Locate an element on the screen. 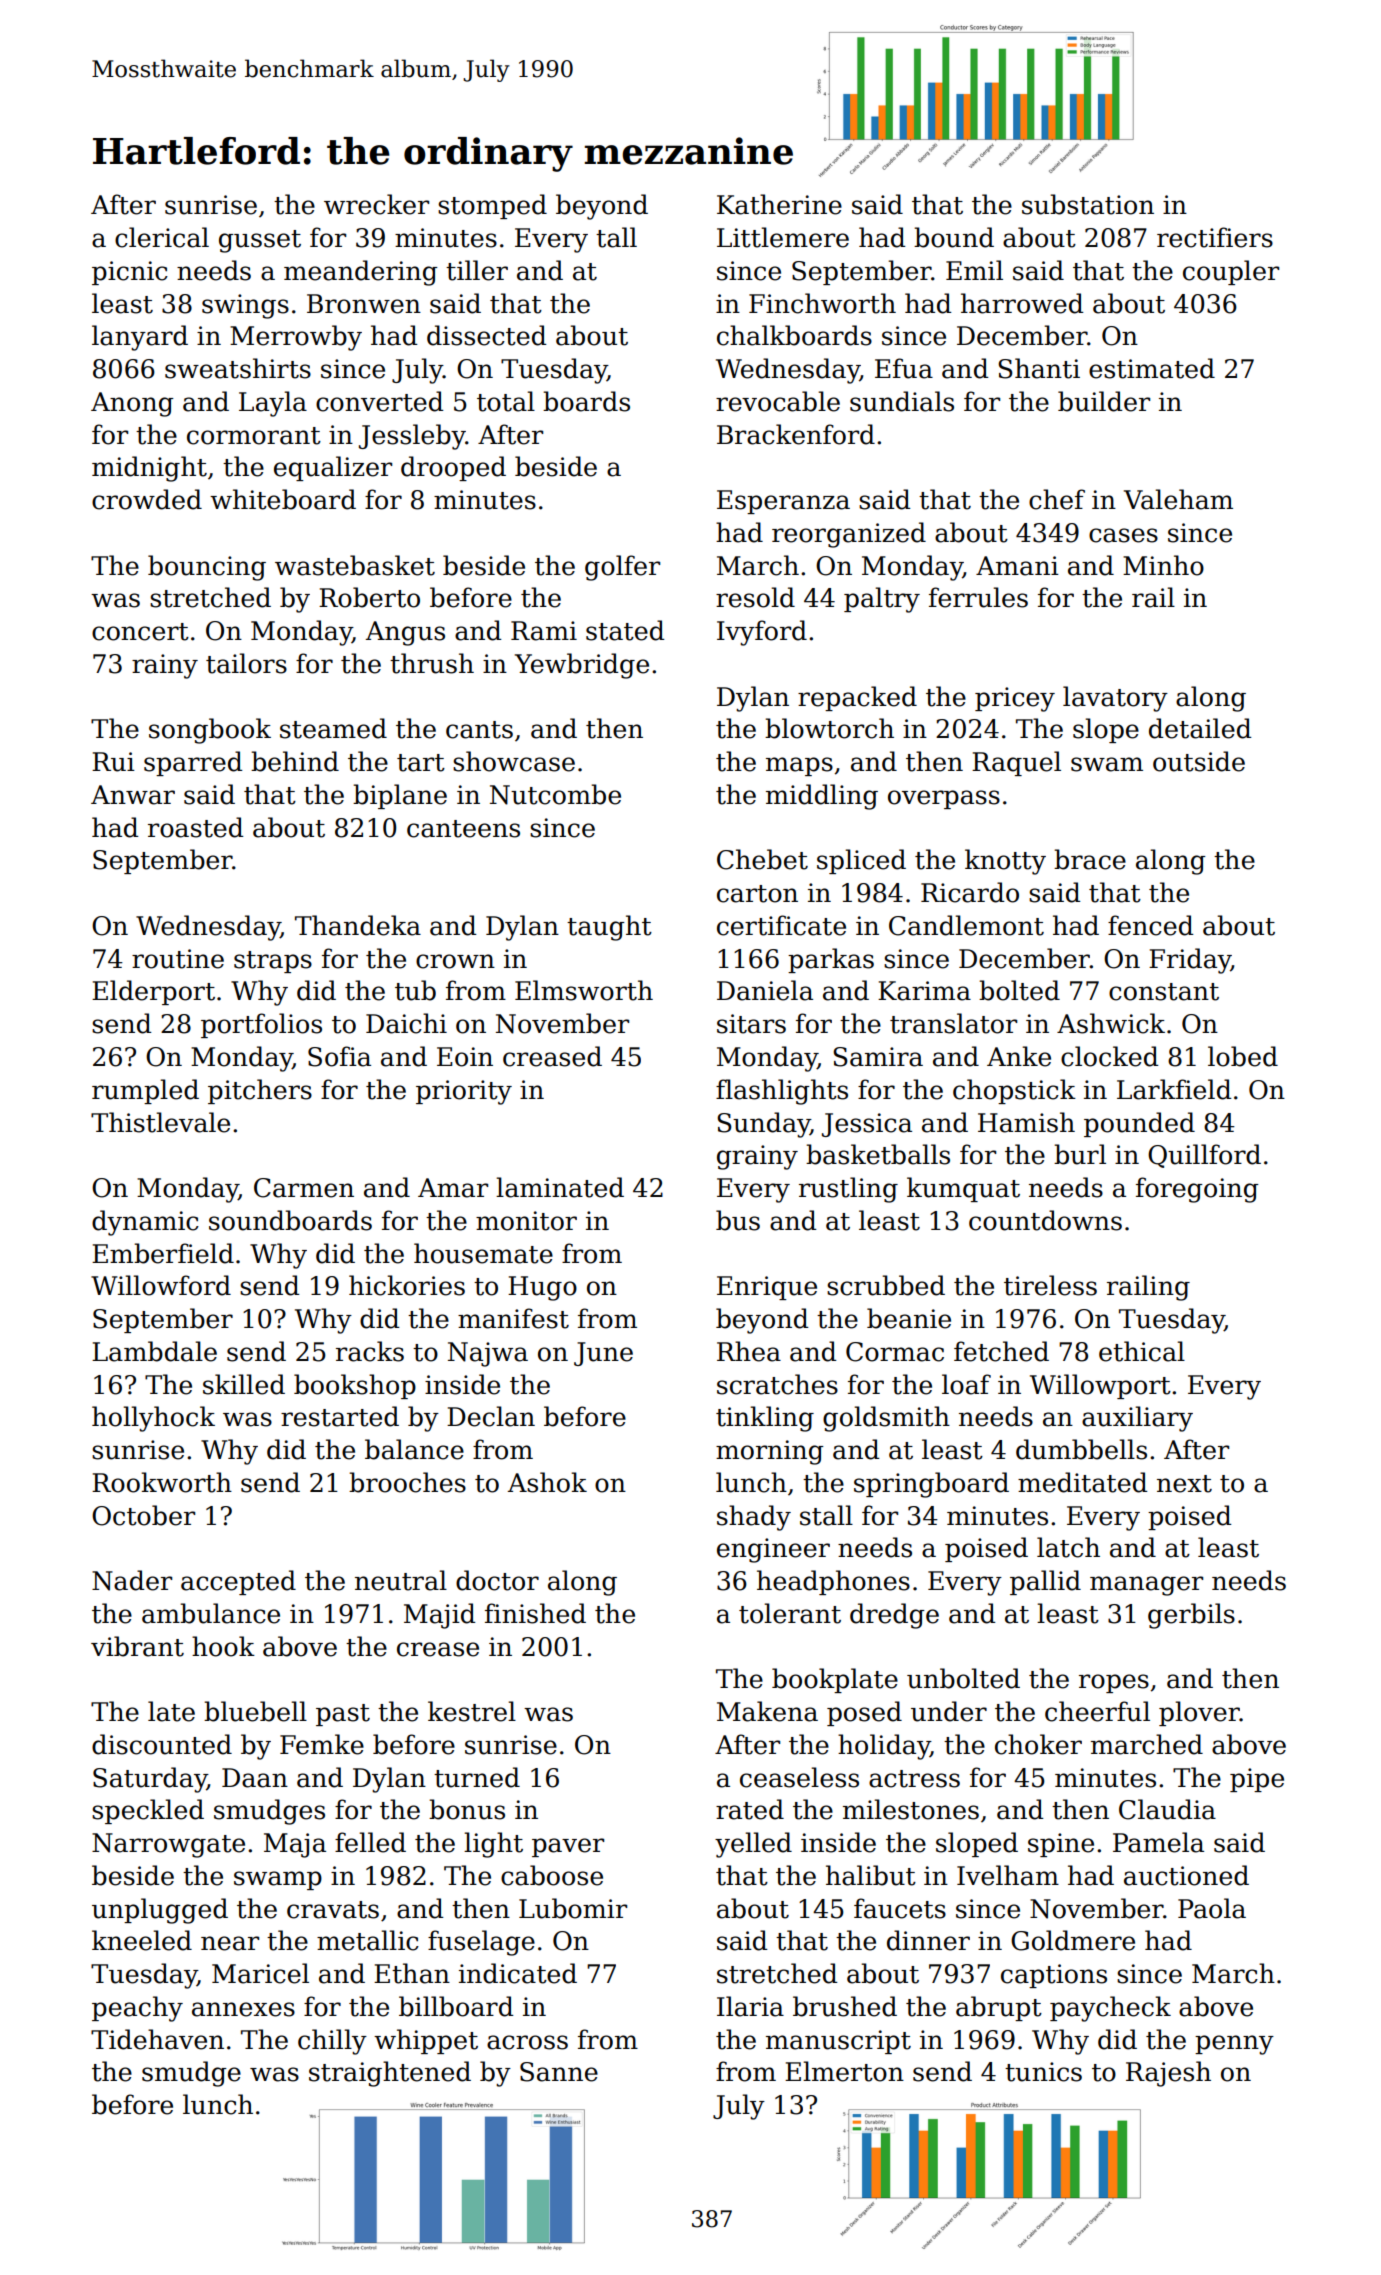  Amani is located at coordinates (1017, 566).
